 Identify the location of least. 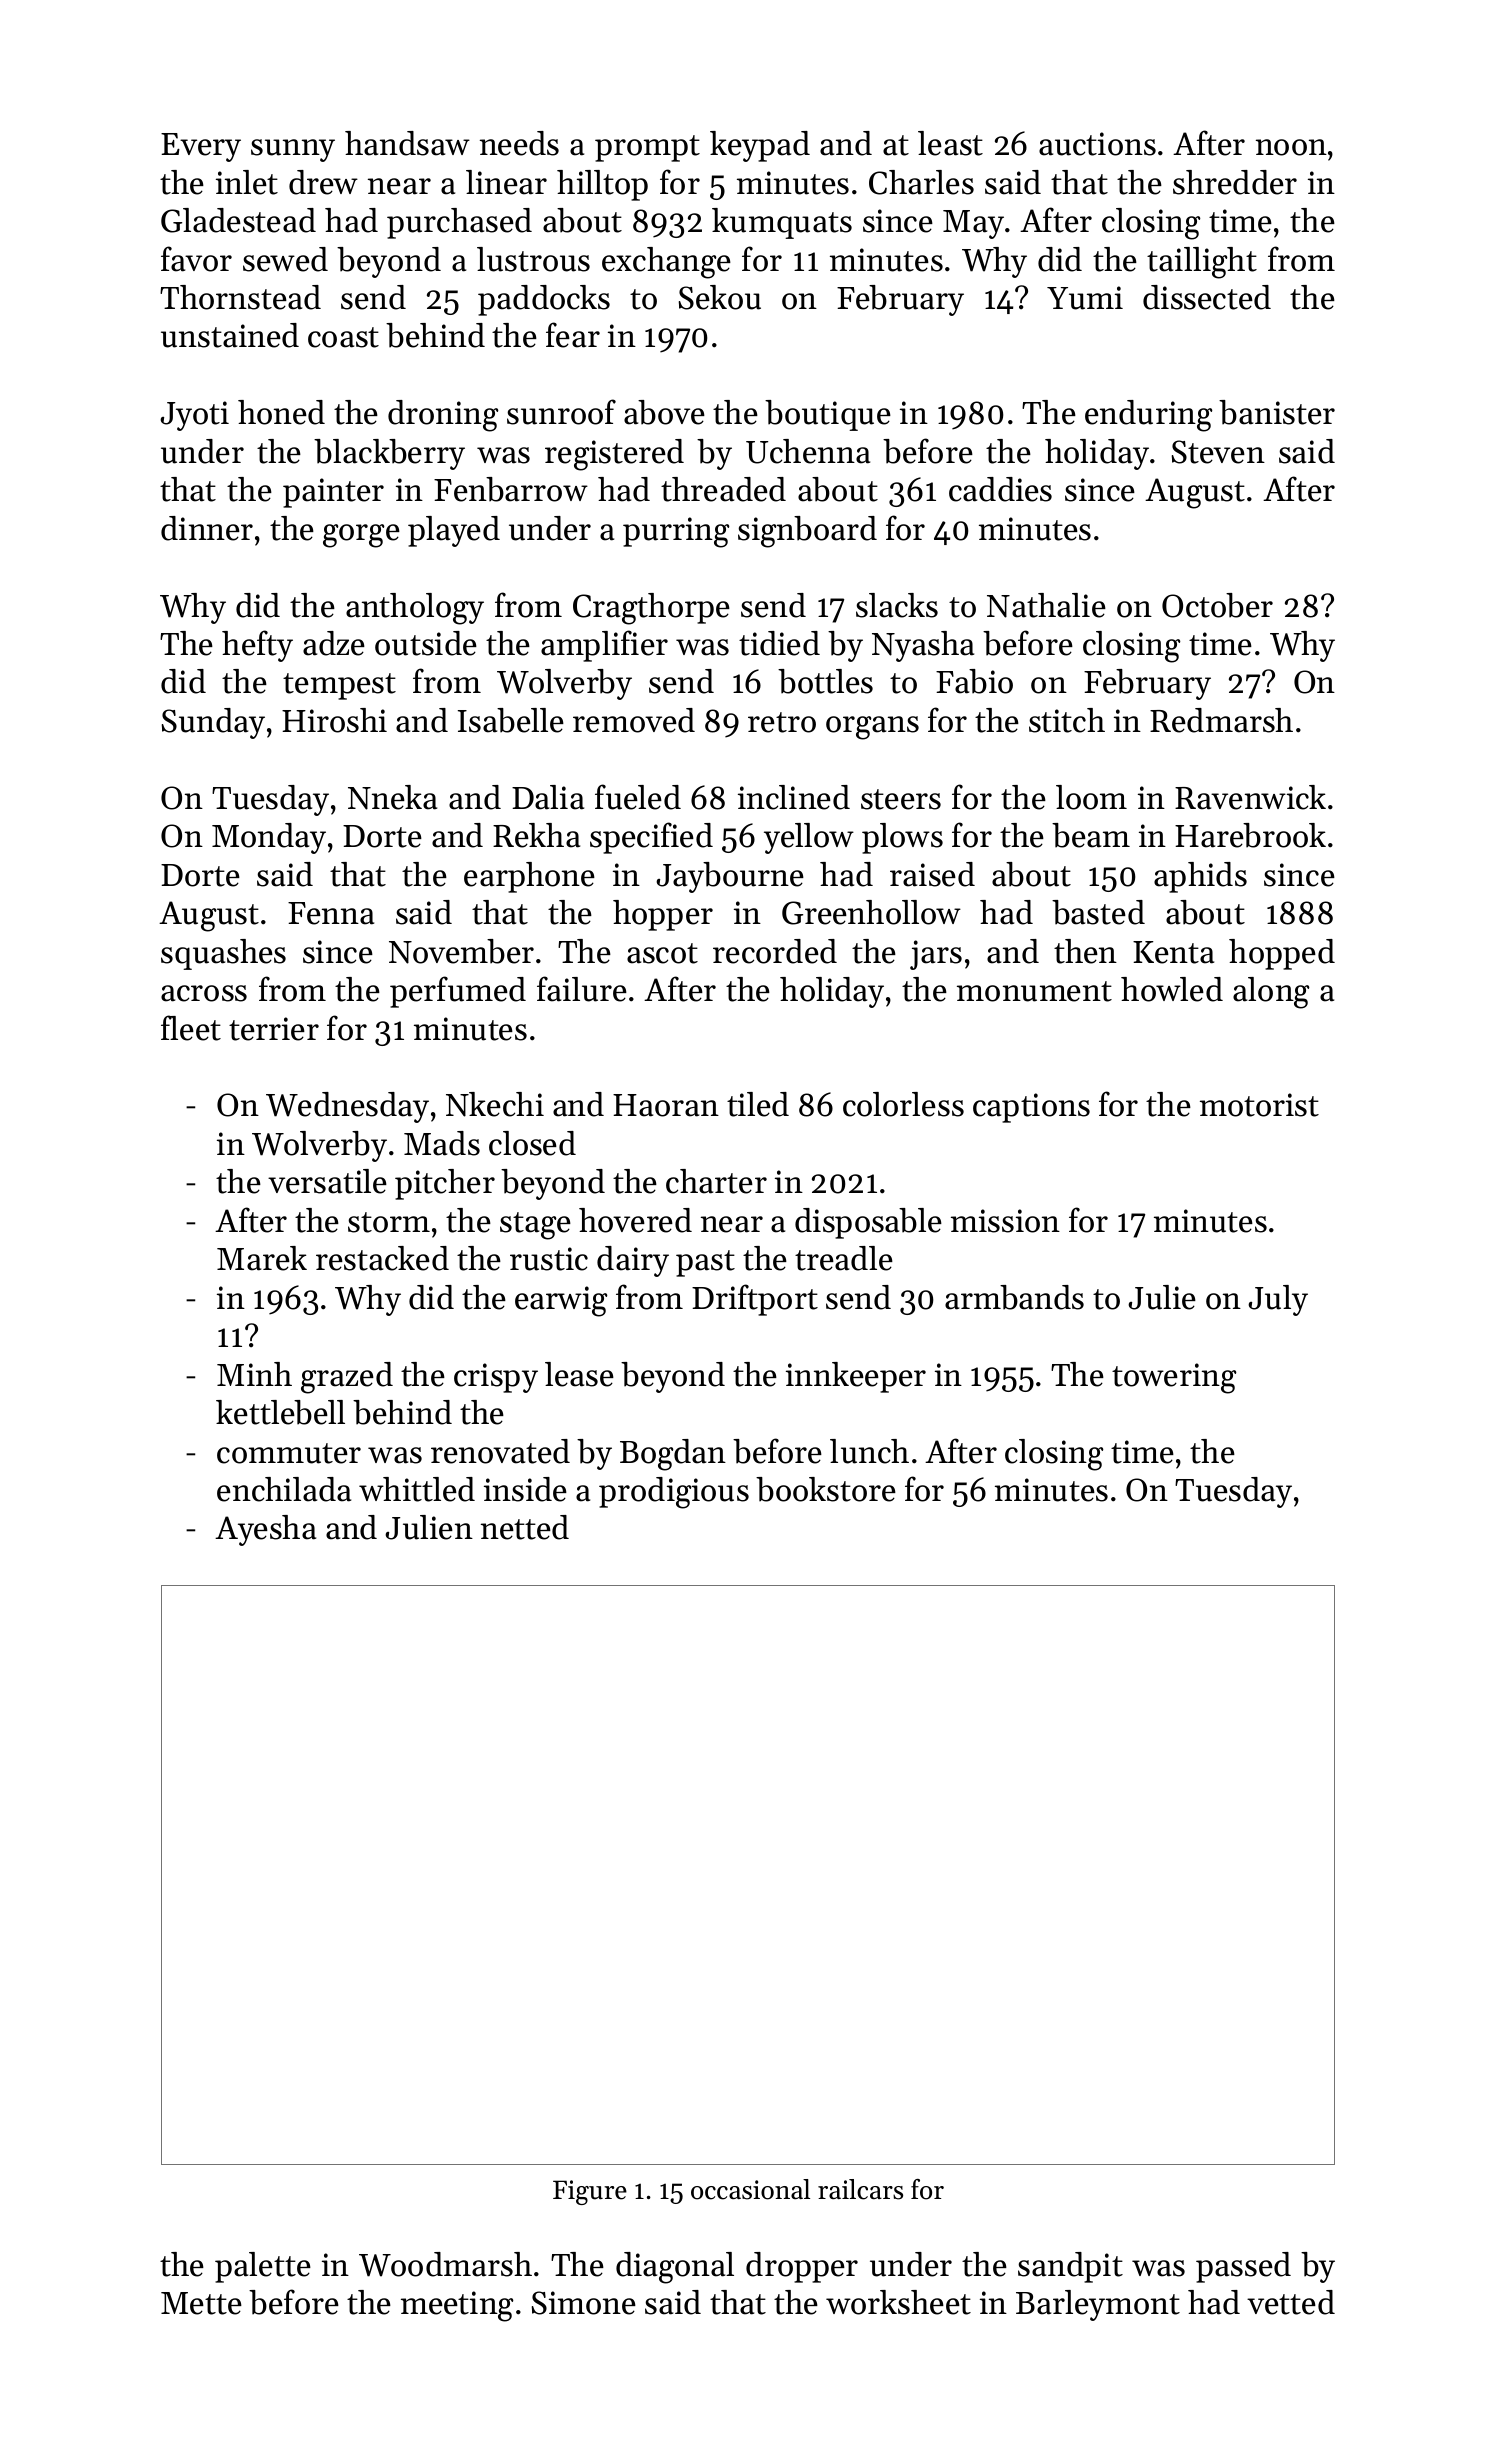
(950, 143).
